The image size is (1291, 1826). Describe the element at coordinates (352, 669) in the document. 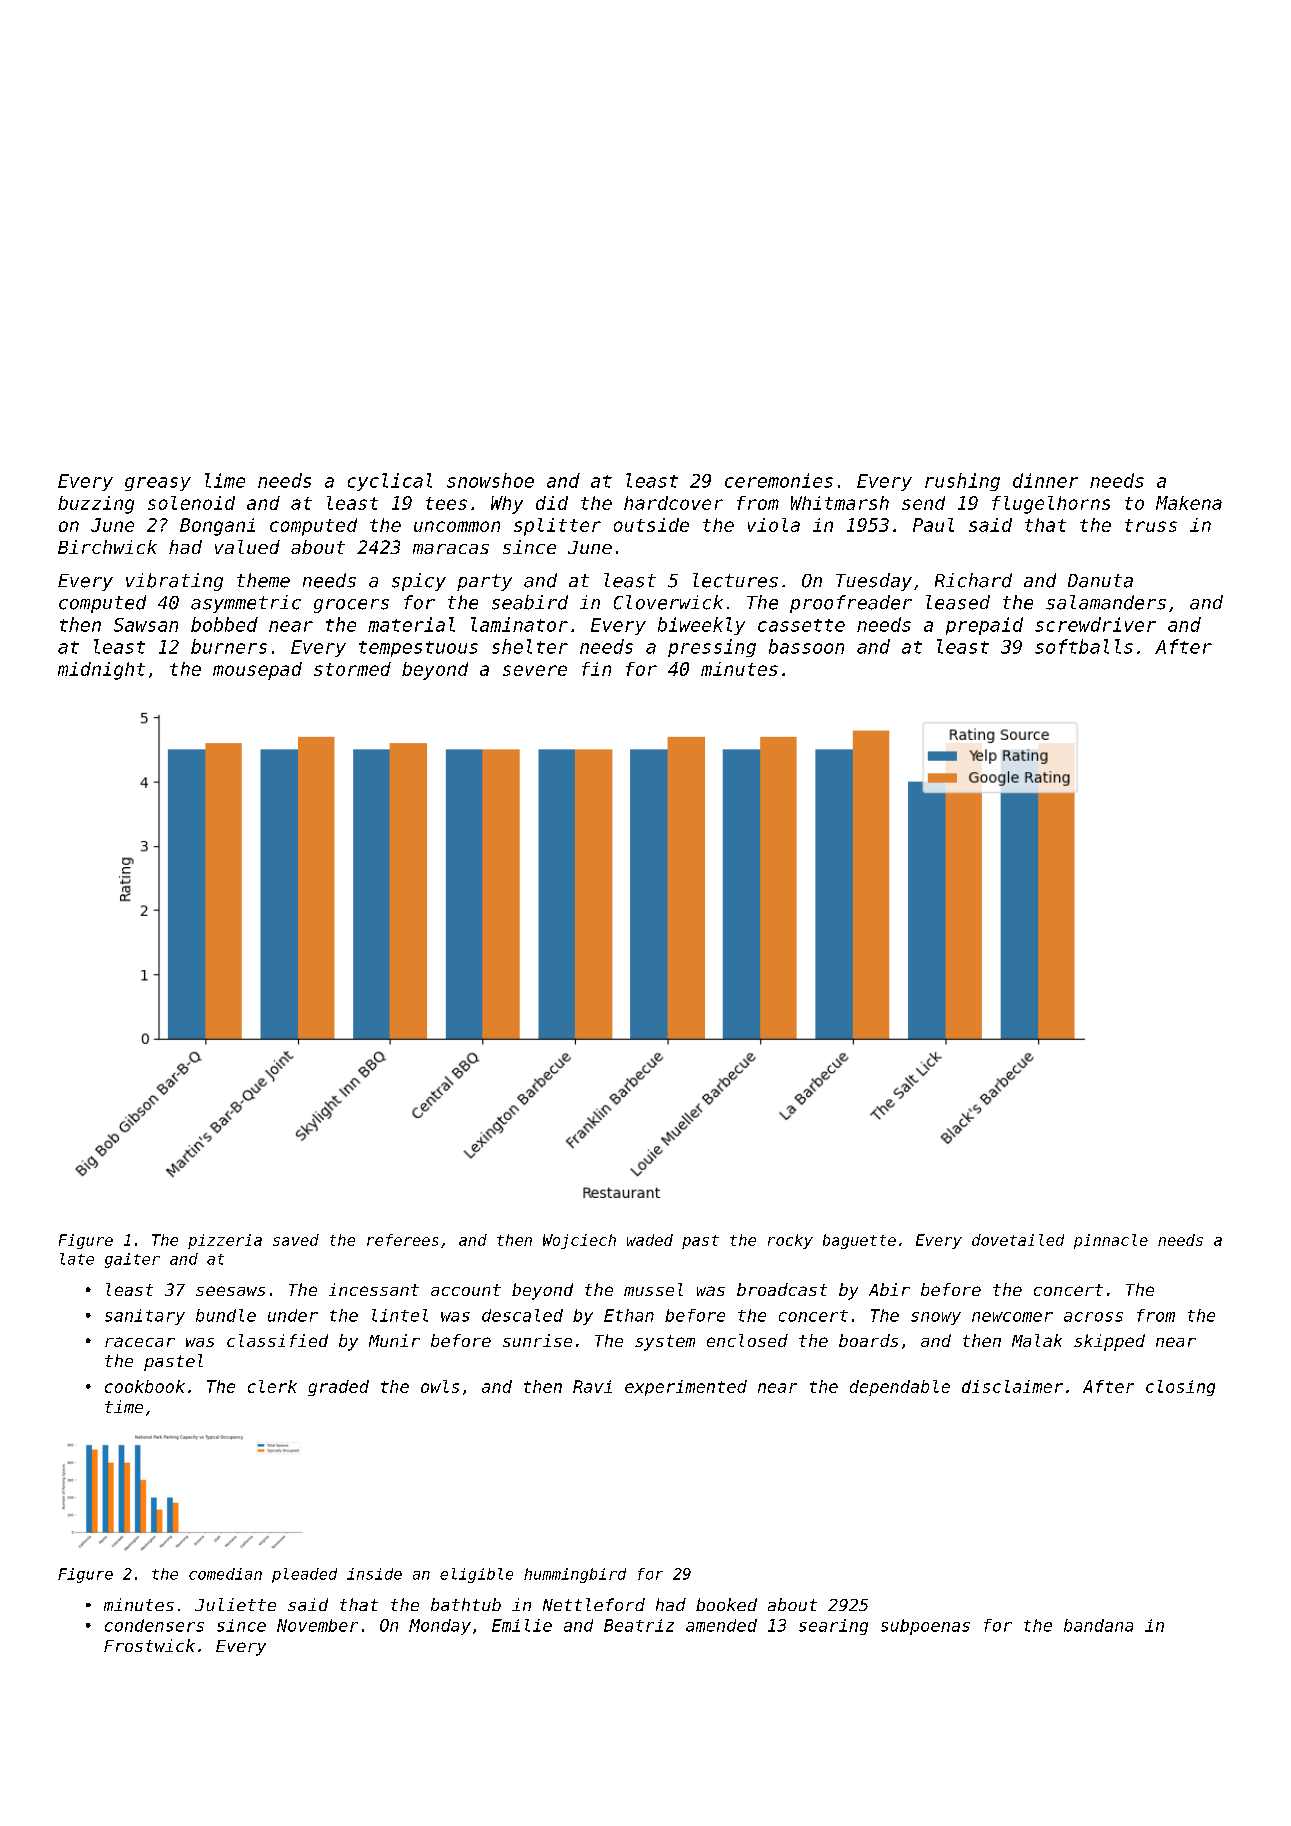

I see `stormed` at that location.
